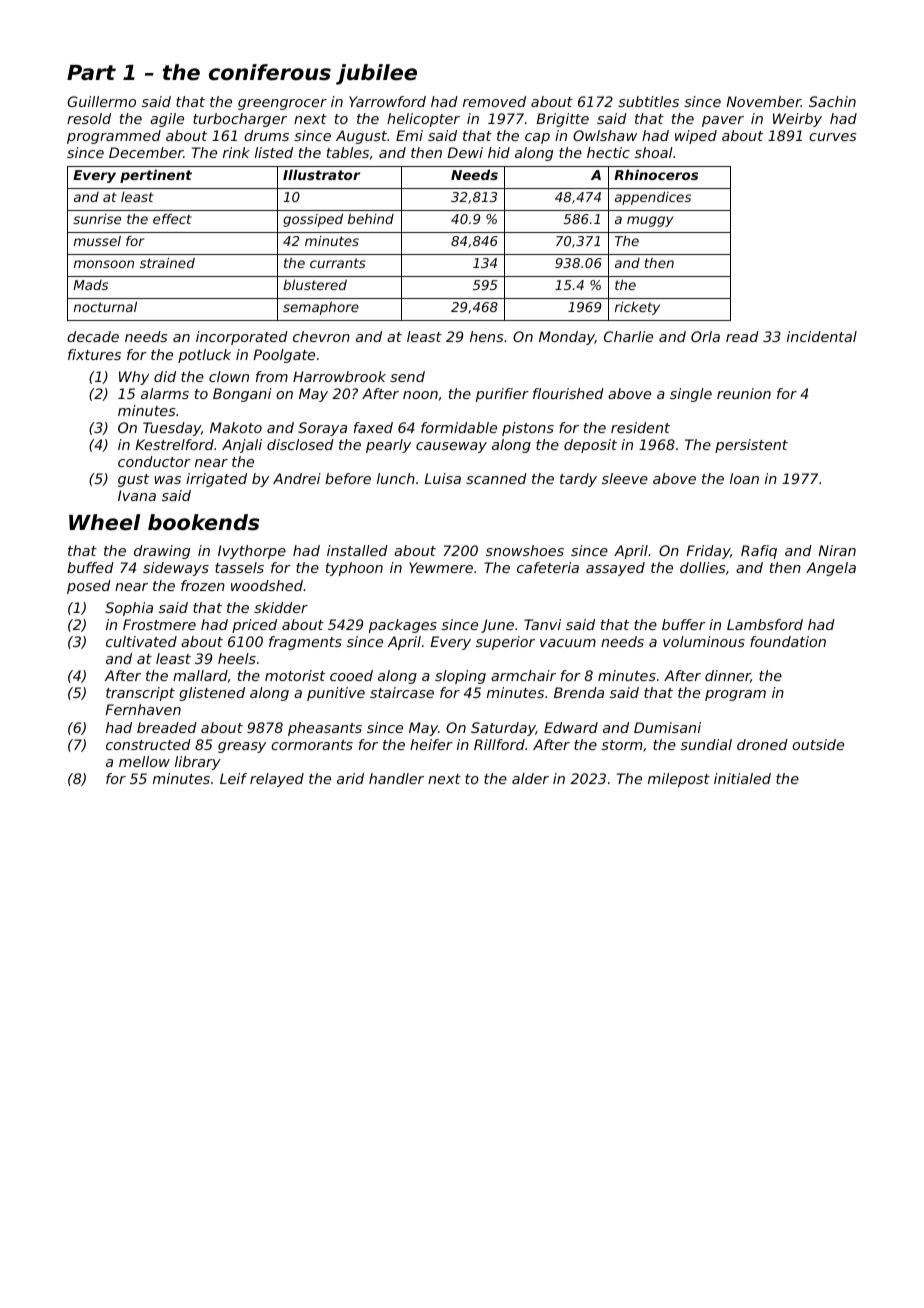 The width and height of the document is (924, 1308). I want to click on coniferous, so click(270, 72).
